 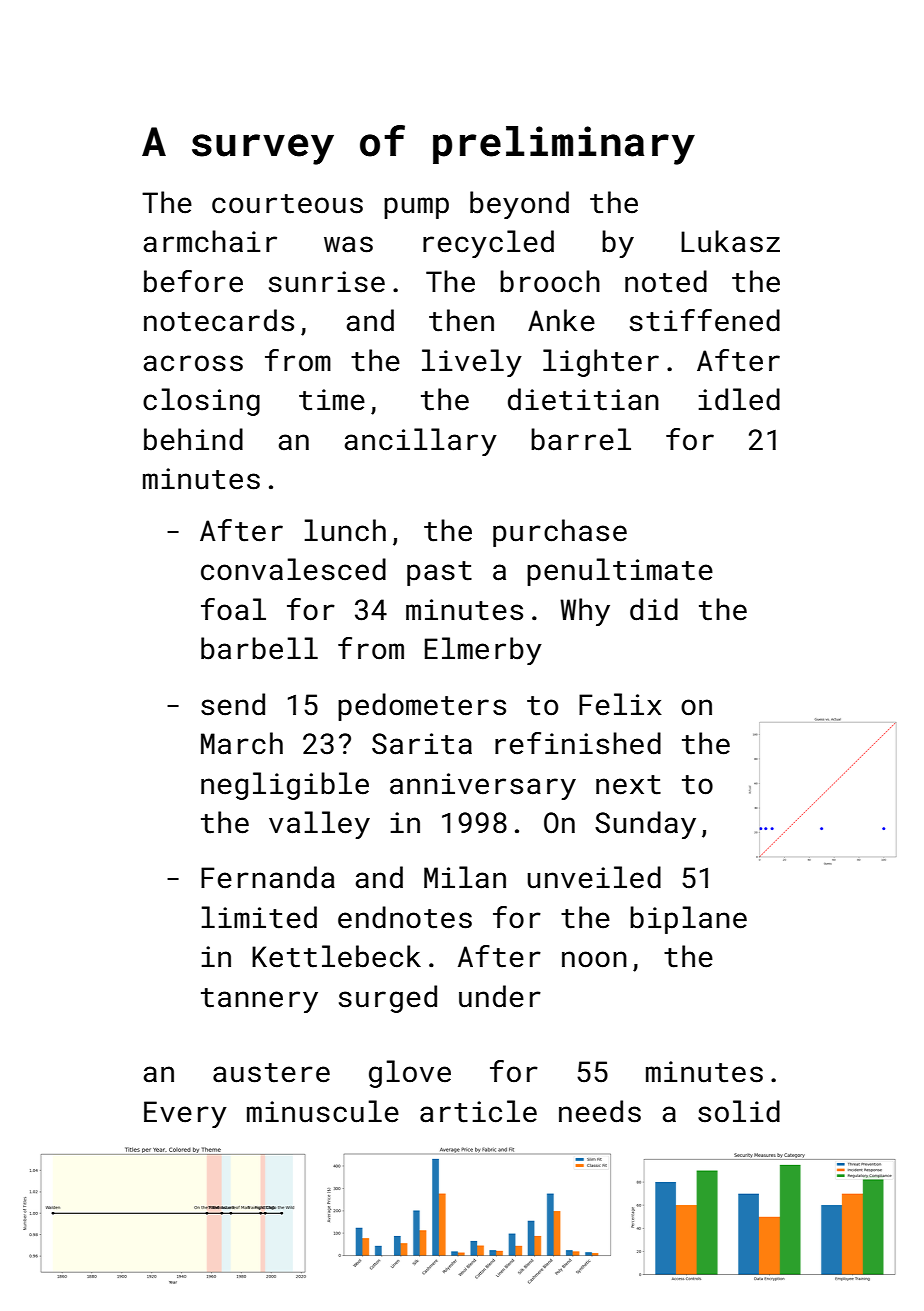 What do you see at coordinates (319, 825) in the screenshot?
I see `valley` at bounding box center [319, 825].
